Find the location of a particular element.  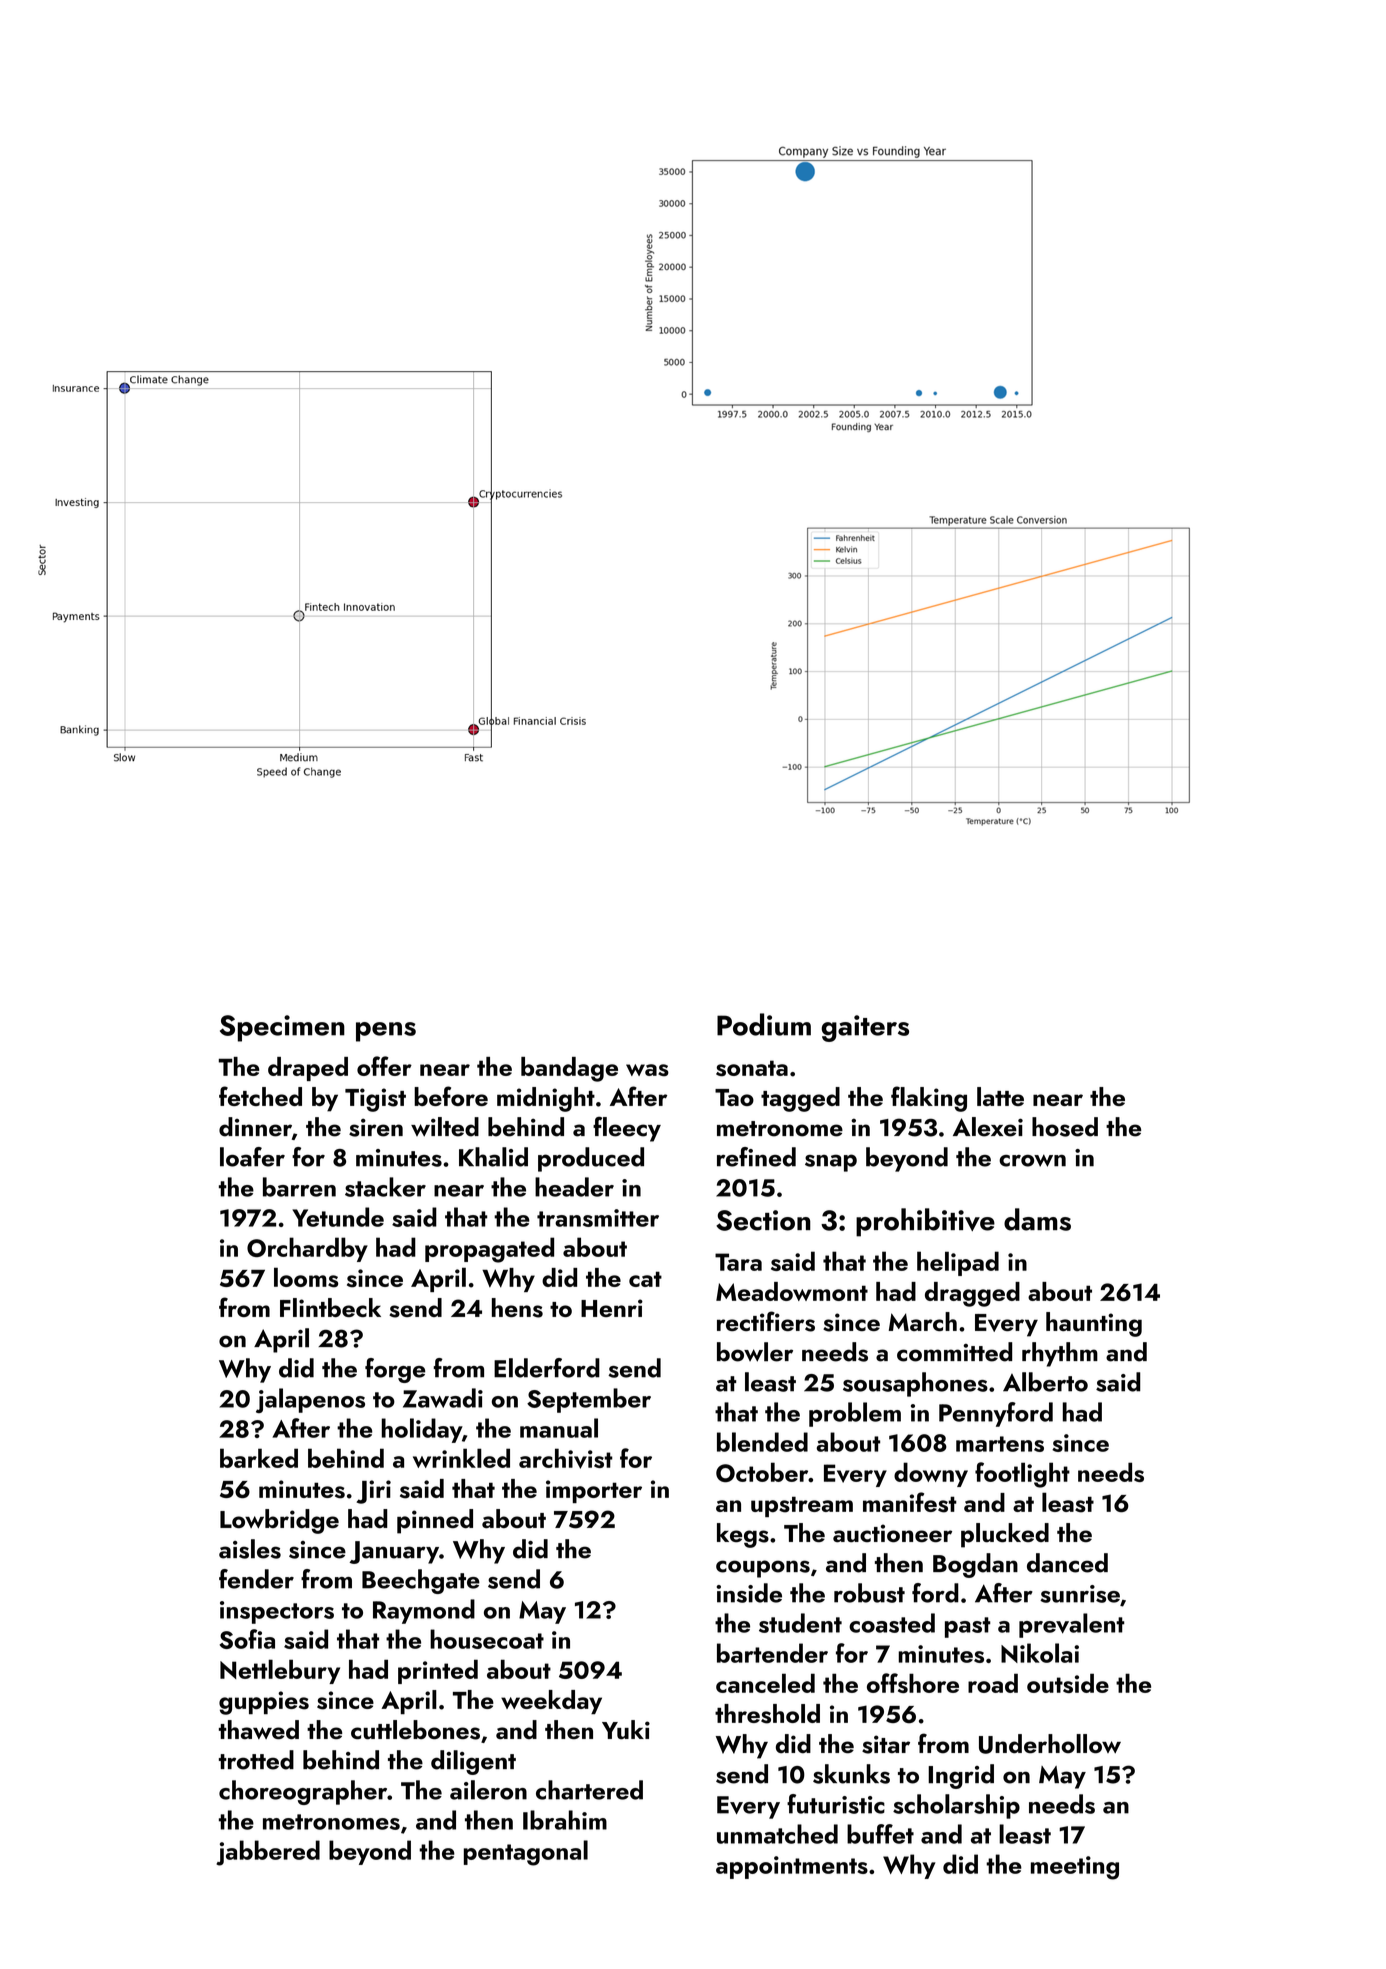

committed is located at coordinates (954, 1352).
